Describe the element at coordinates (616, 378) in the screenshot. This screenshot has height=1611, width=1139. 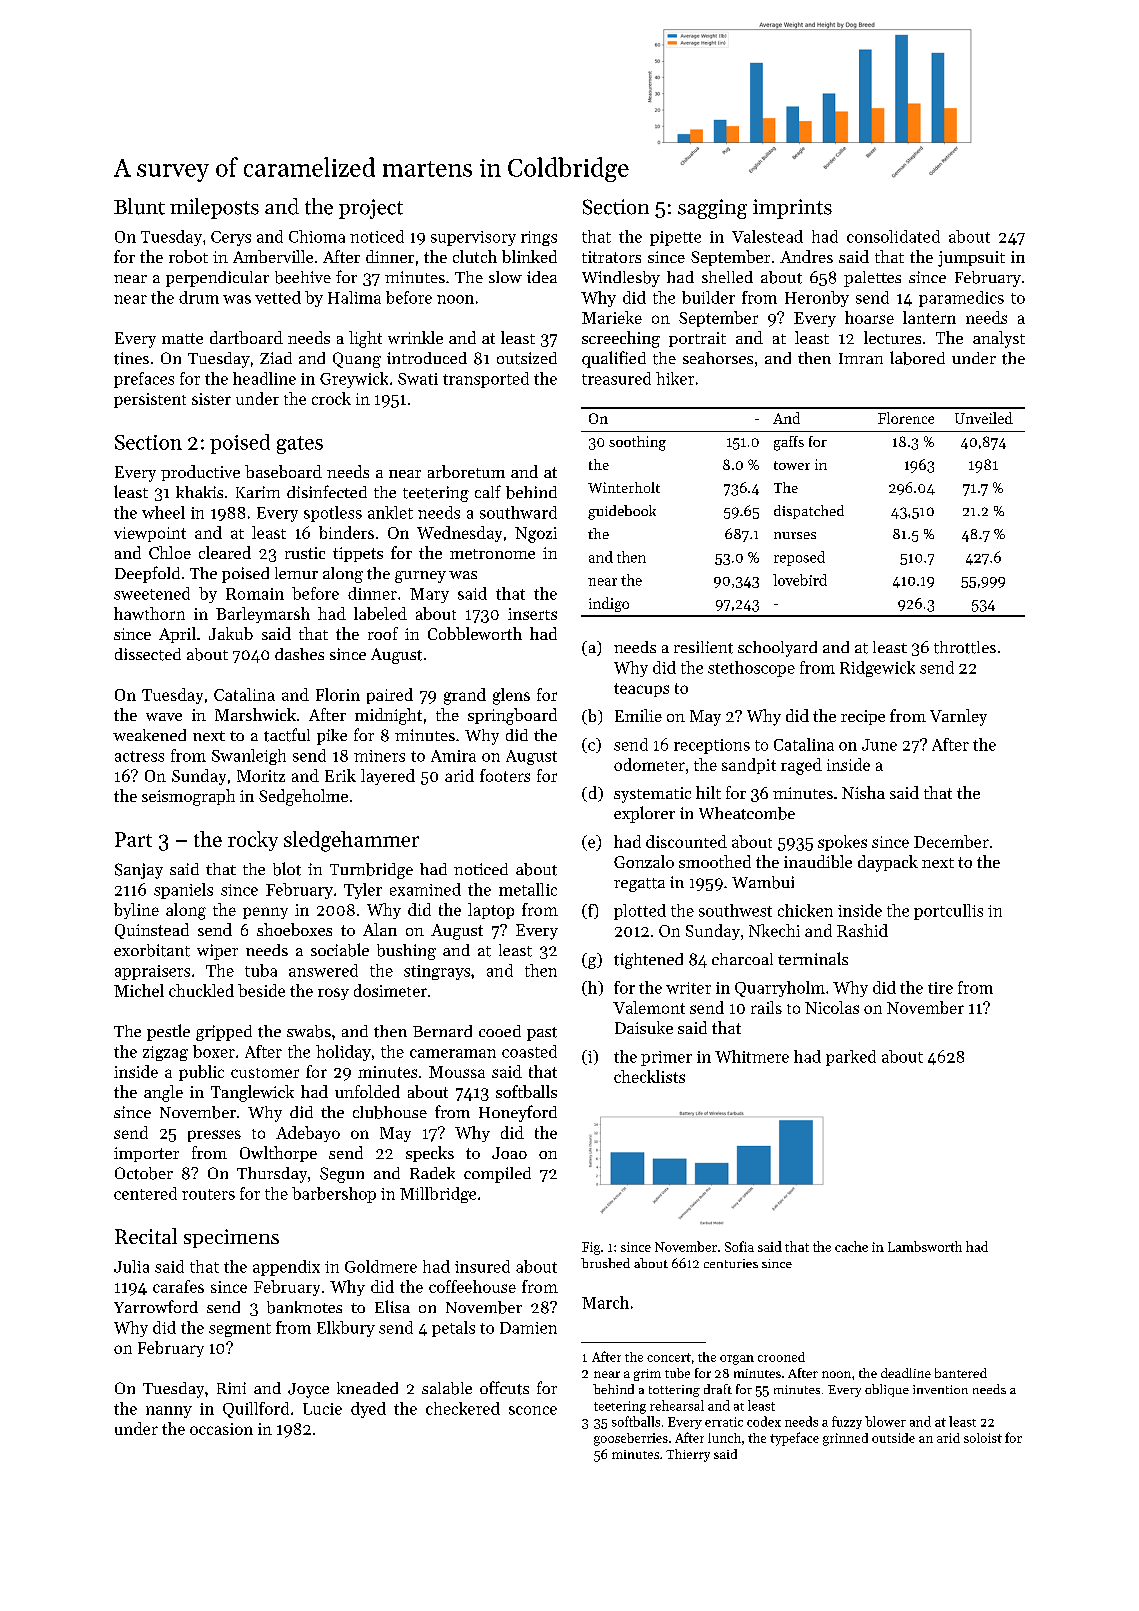
I see `treasured` at that location.
